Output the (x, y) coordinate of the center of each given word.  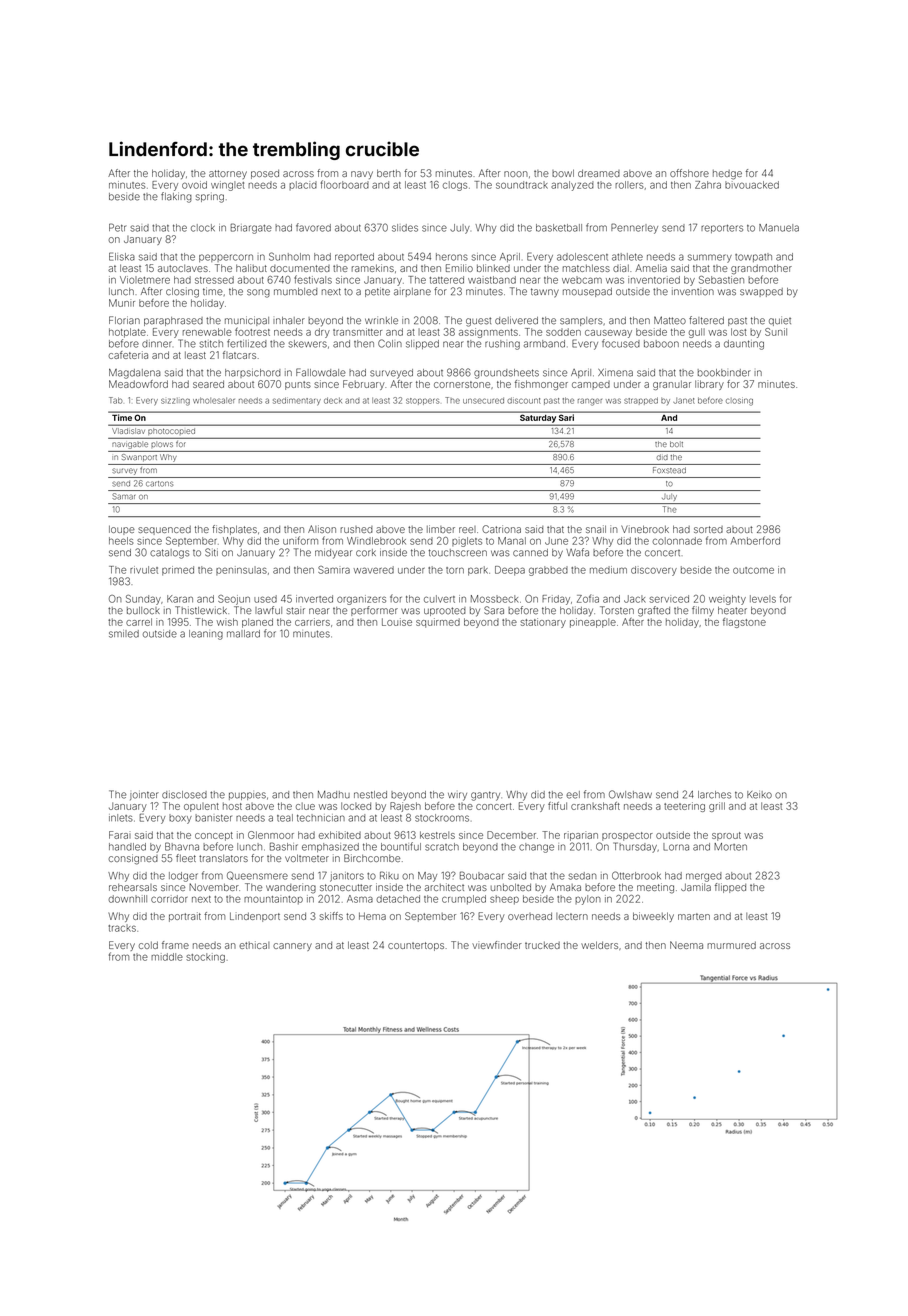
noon (516, 174)
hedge (727, 175)
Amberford (755, 540)
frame (175, 945)
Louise (397, 622)
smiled (124, 634)
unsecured (483, 400)
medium (608, 570)
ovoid (194, 185)
